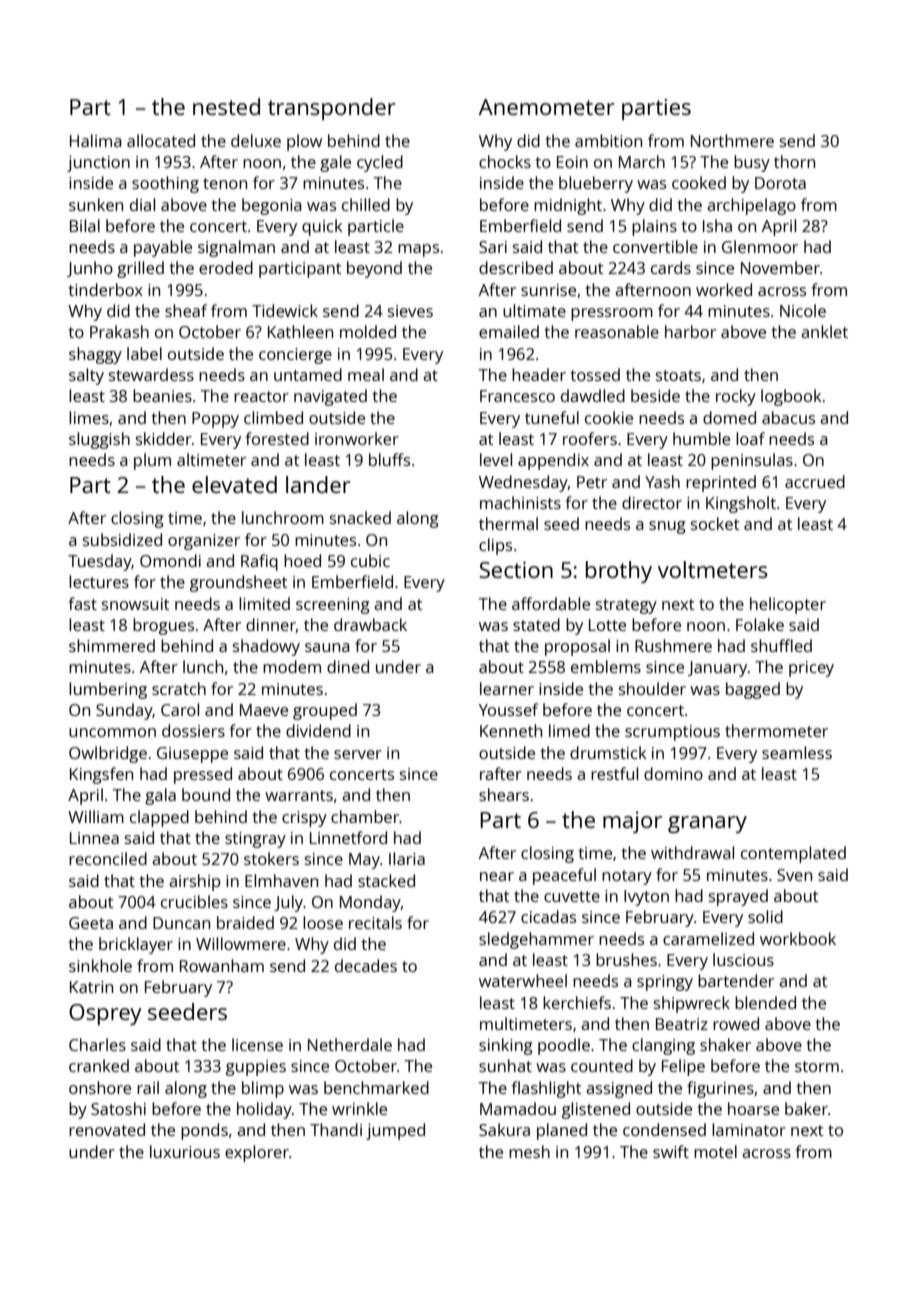  I want to click on Dorota, so click(780, 183).
